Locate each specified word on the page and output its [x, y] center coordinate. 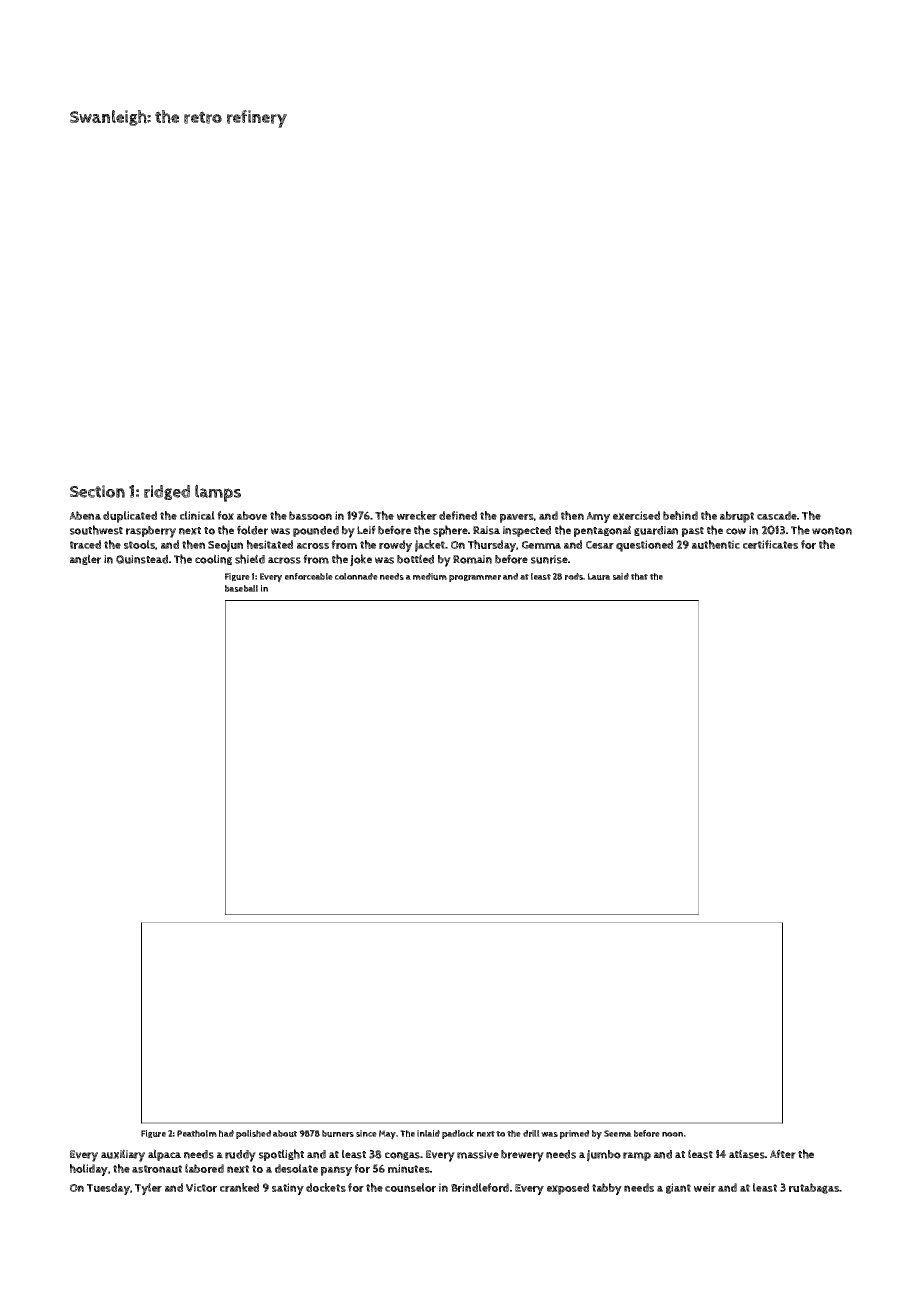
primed [574, 1134]
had [226, 1133]
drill [531, 1133]
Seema [618, 1133]
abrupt [737, 517]
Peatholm [197, 1133]
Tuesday [108, 1189]
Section [97, 491]
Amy [598, 517]
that [639, 576]
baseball [241, 588]
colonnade [356, 576]
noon [672, 1134]
